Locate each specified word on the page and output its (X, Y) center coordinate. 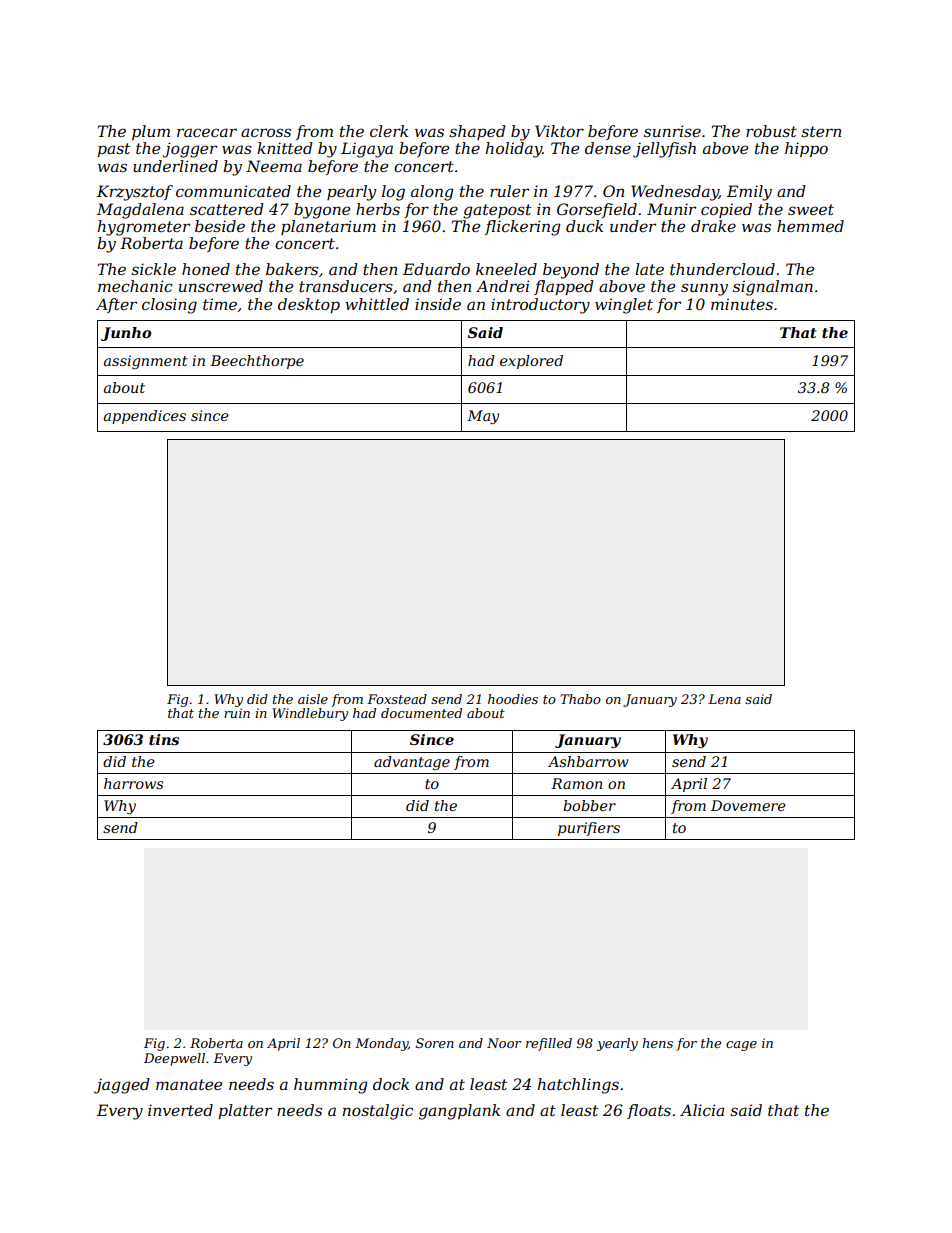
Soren (435, 1043)
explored (531, 362)
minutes (742, 304)
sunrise (672, 131)
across (266, 132)
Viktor (559, 131)
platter (245, 1111)
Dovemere (748, 805)
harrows (133, 783)
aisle (313, 699)
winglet (624, 306)
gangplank (459, 1112)
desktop (309, 305)
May (483, 417)
